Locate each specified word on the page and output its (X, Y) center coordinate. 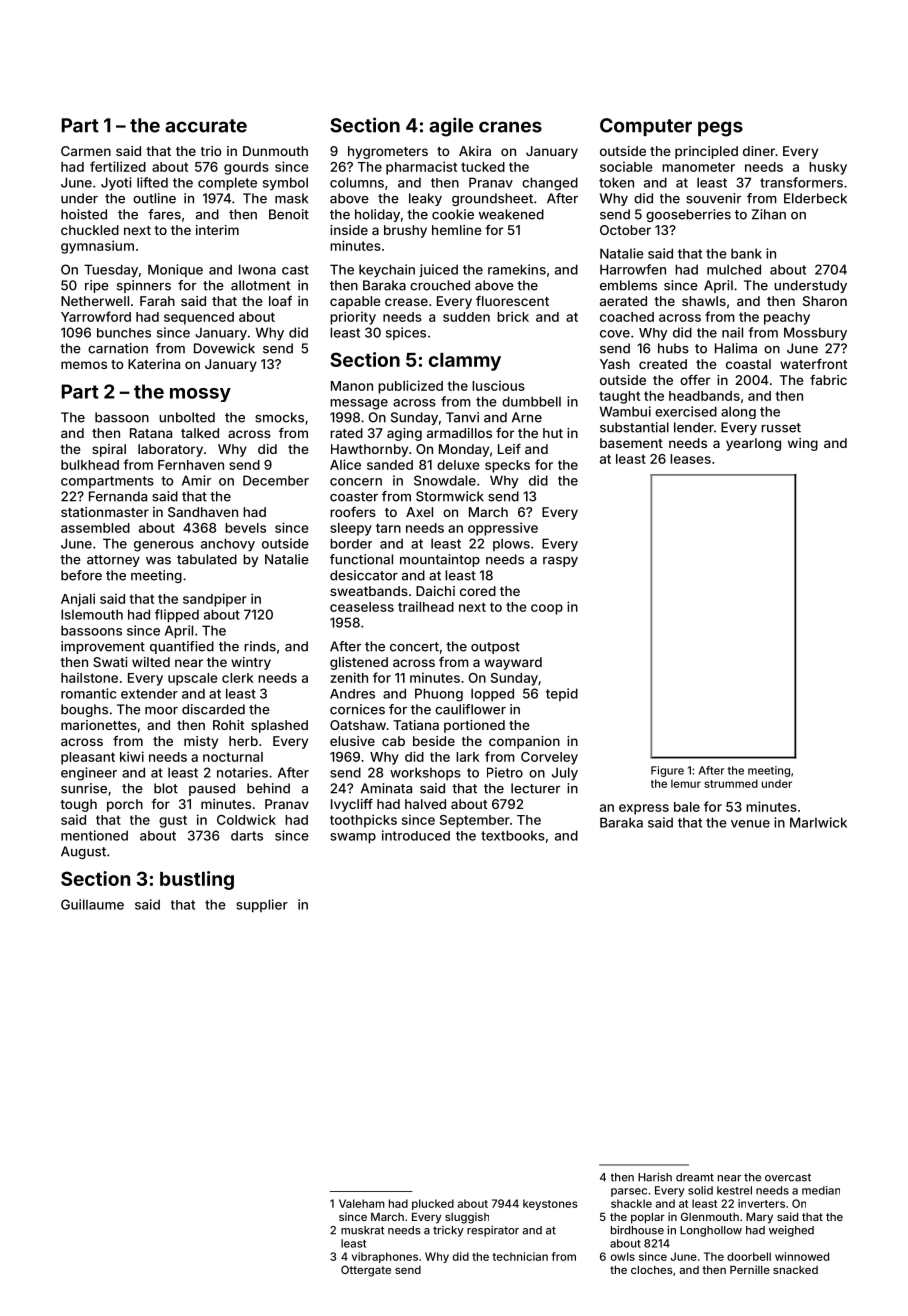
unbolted (187, 417)
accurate (206, 126)
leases (690, 459)
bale (687, 807)
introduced (416, 835)
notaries (242, 772)
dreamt (695, 1177)
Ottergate (366, 1271)
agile (451, 127)
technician (520, 1256)
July (565, 774)
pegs (720, 129)
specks (507, 466)
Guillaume (92, 904)
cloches (652, 1270)
